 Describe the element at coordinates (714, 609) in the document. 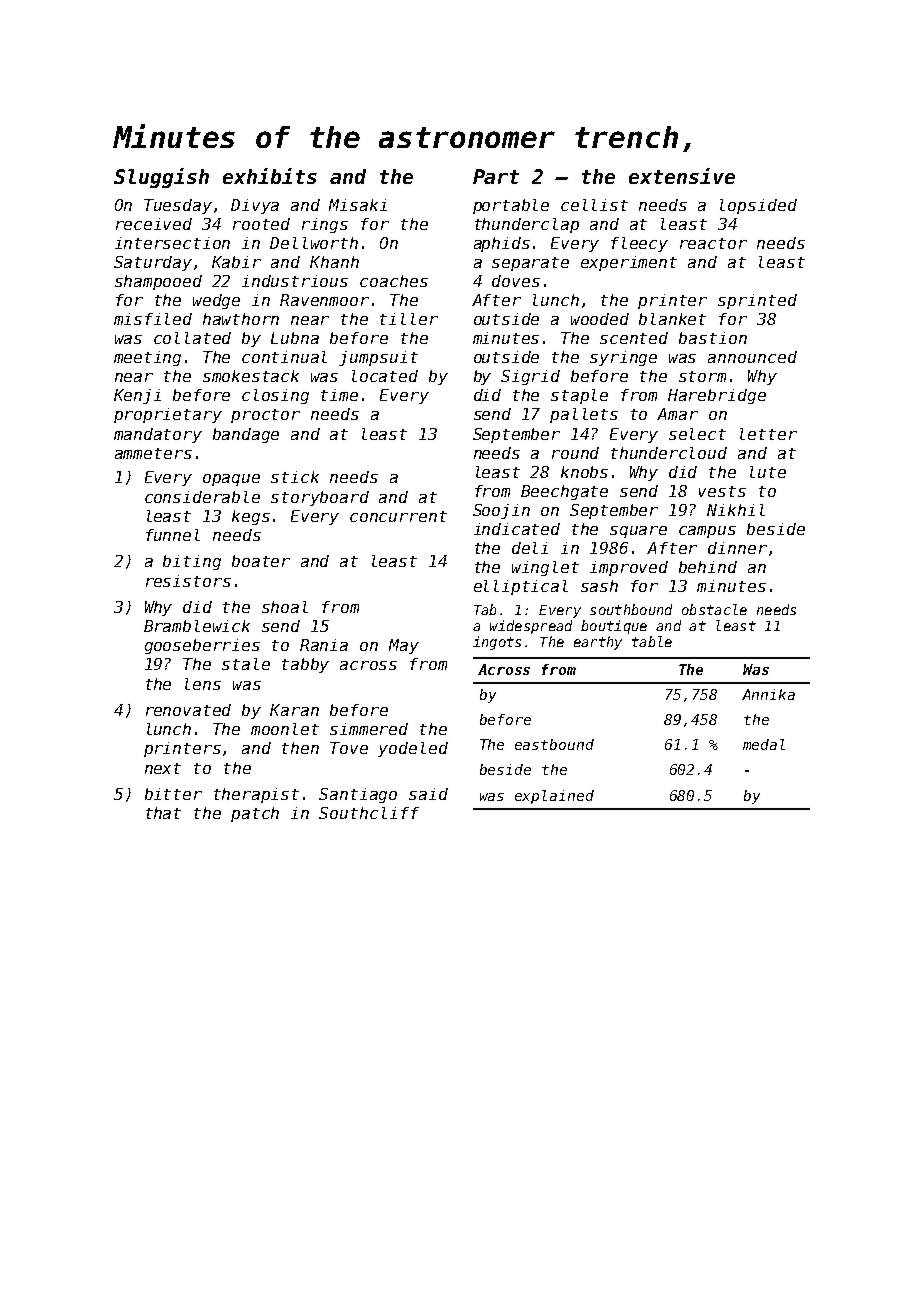

I see `obstacle` at that location.
